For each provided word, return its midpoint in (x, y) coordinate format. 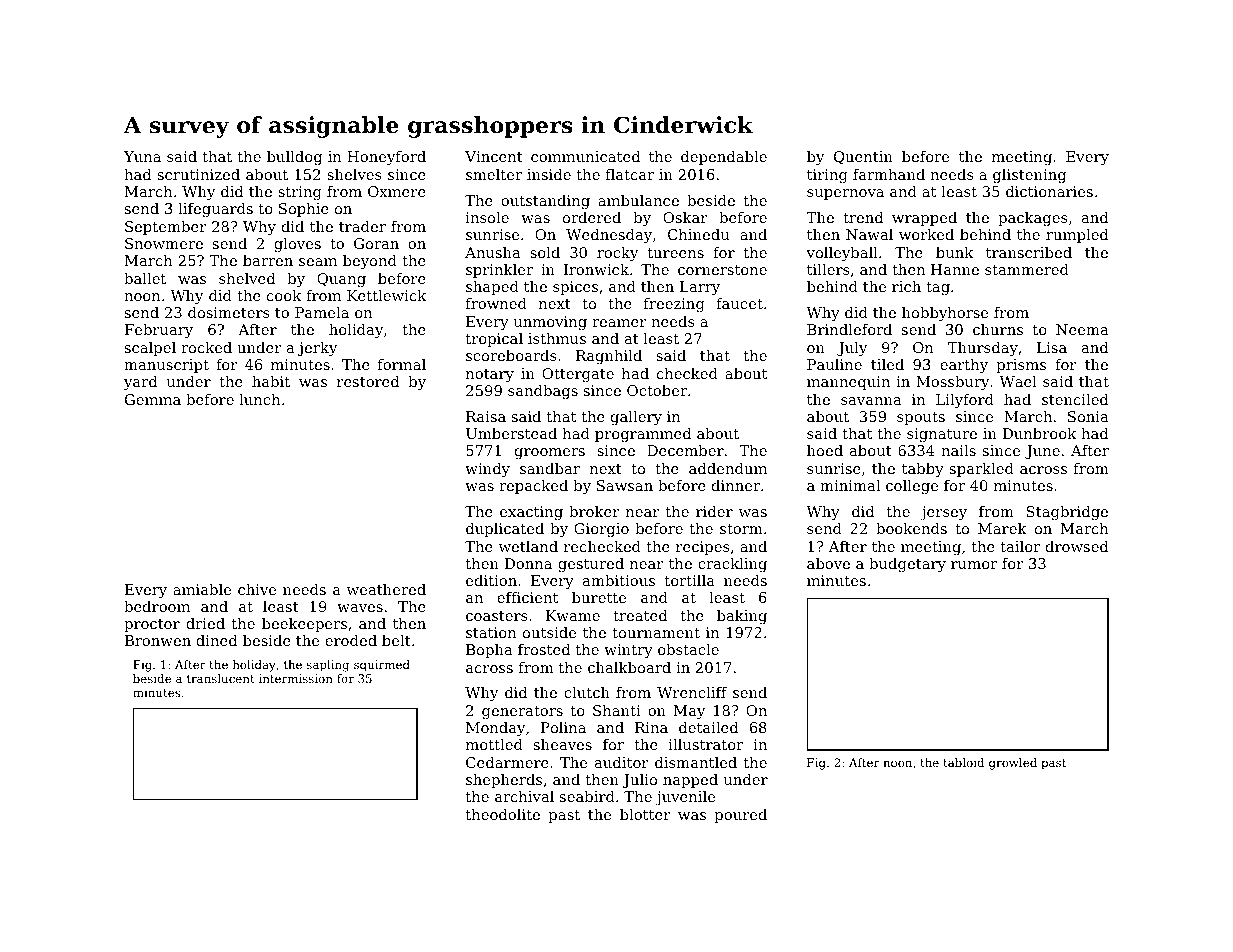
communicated (585, 156)
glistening (1029, 176)
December (685, 450)
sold (545, 252)
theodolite (503, 814)
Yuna (142, 156)
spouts (921, 418)
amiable (202, 589)
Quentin (863, 157)
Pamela (322, 312)
